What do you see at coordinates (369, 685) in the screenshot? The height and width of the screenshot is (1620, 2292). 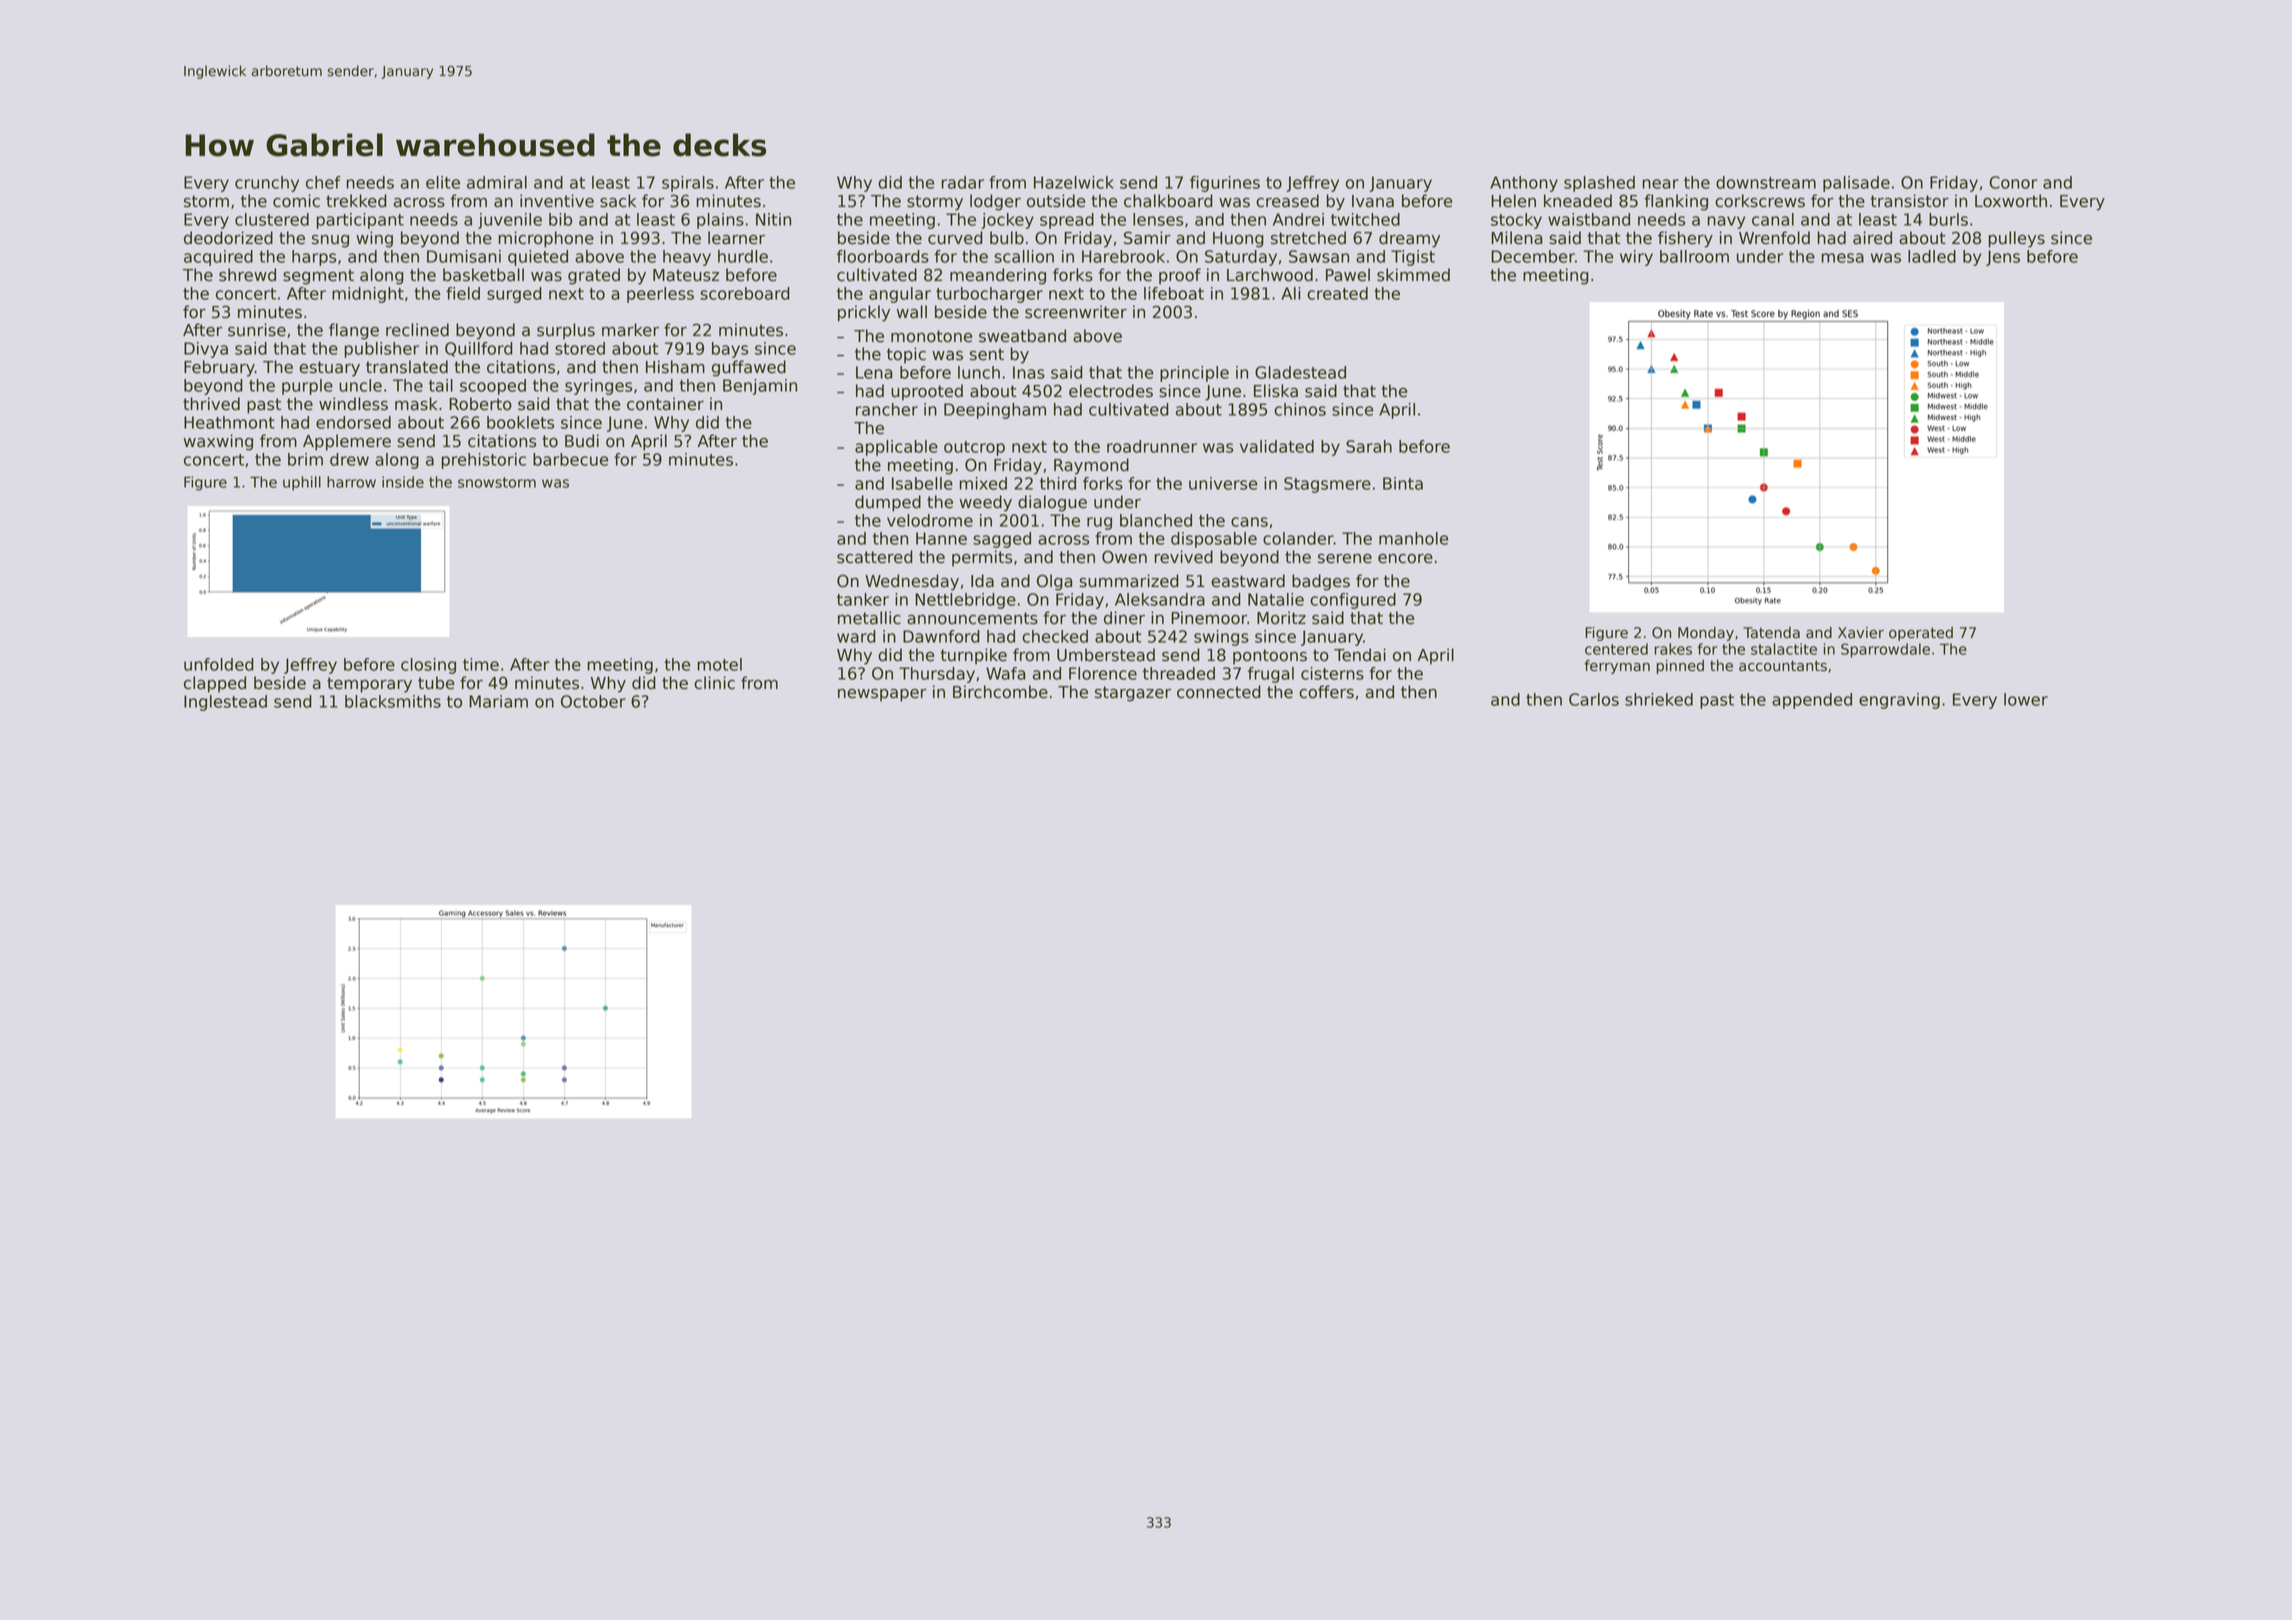 I see `temporary` at bounding box center [369, 685].
